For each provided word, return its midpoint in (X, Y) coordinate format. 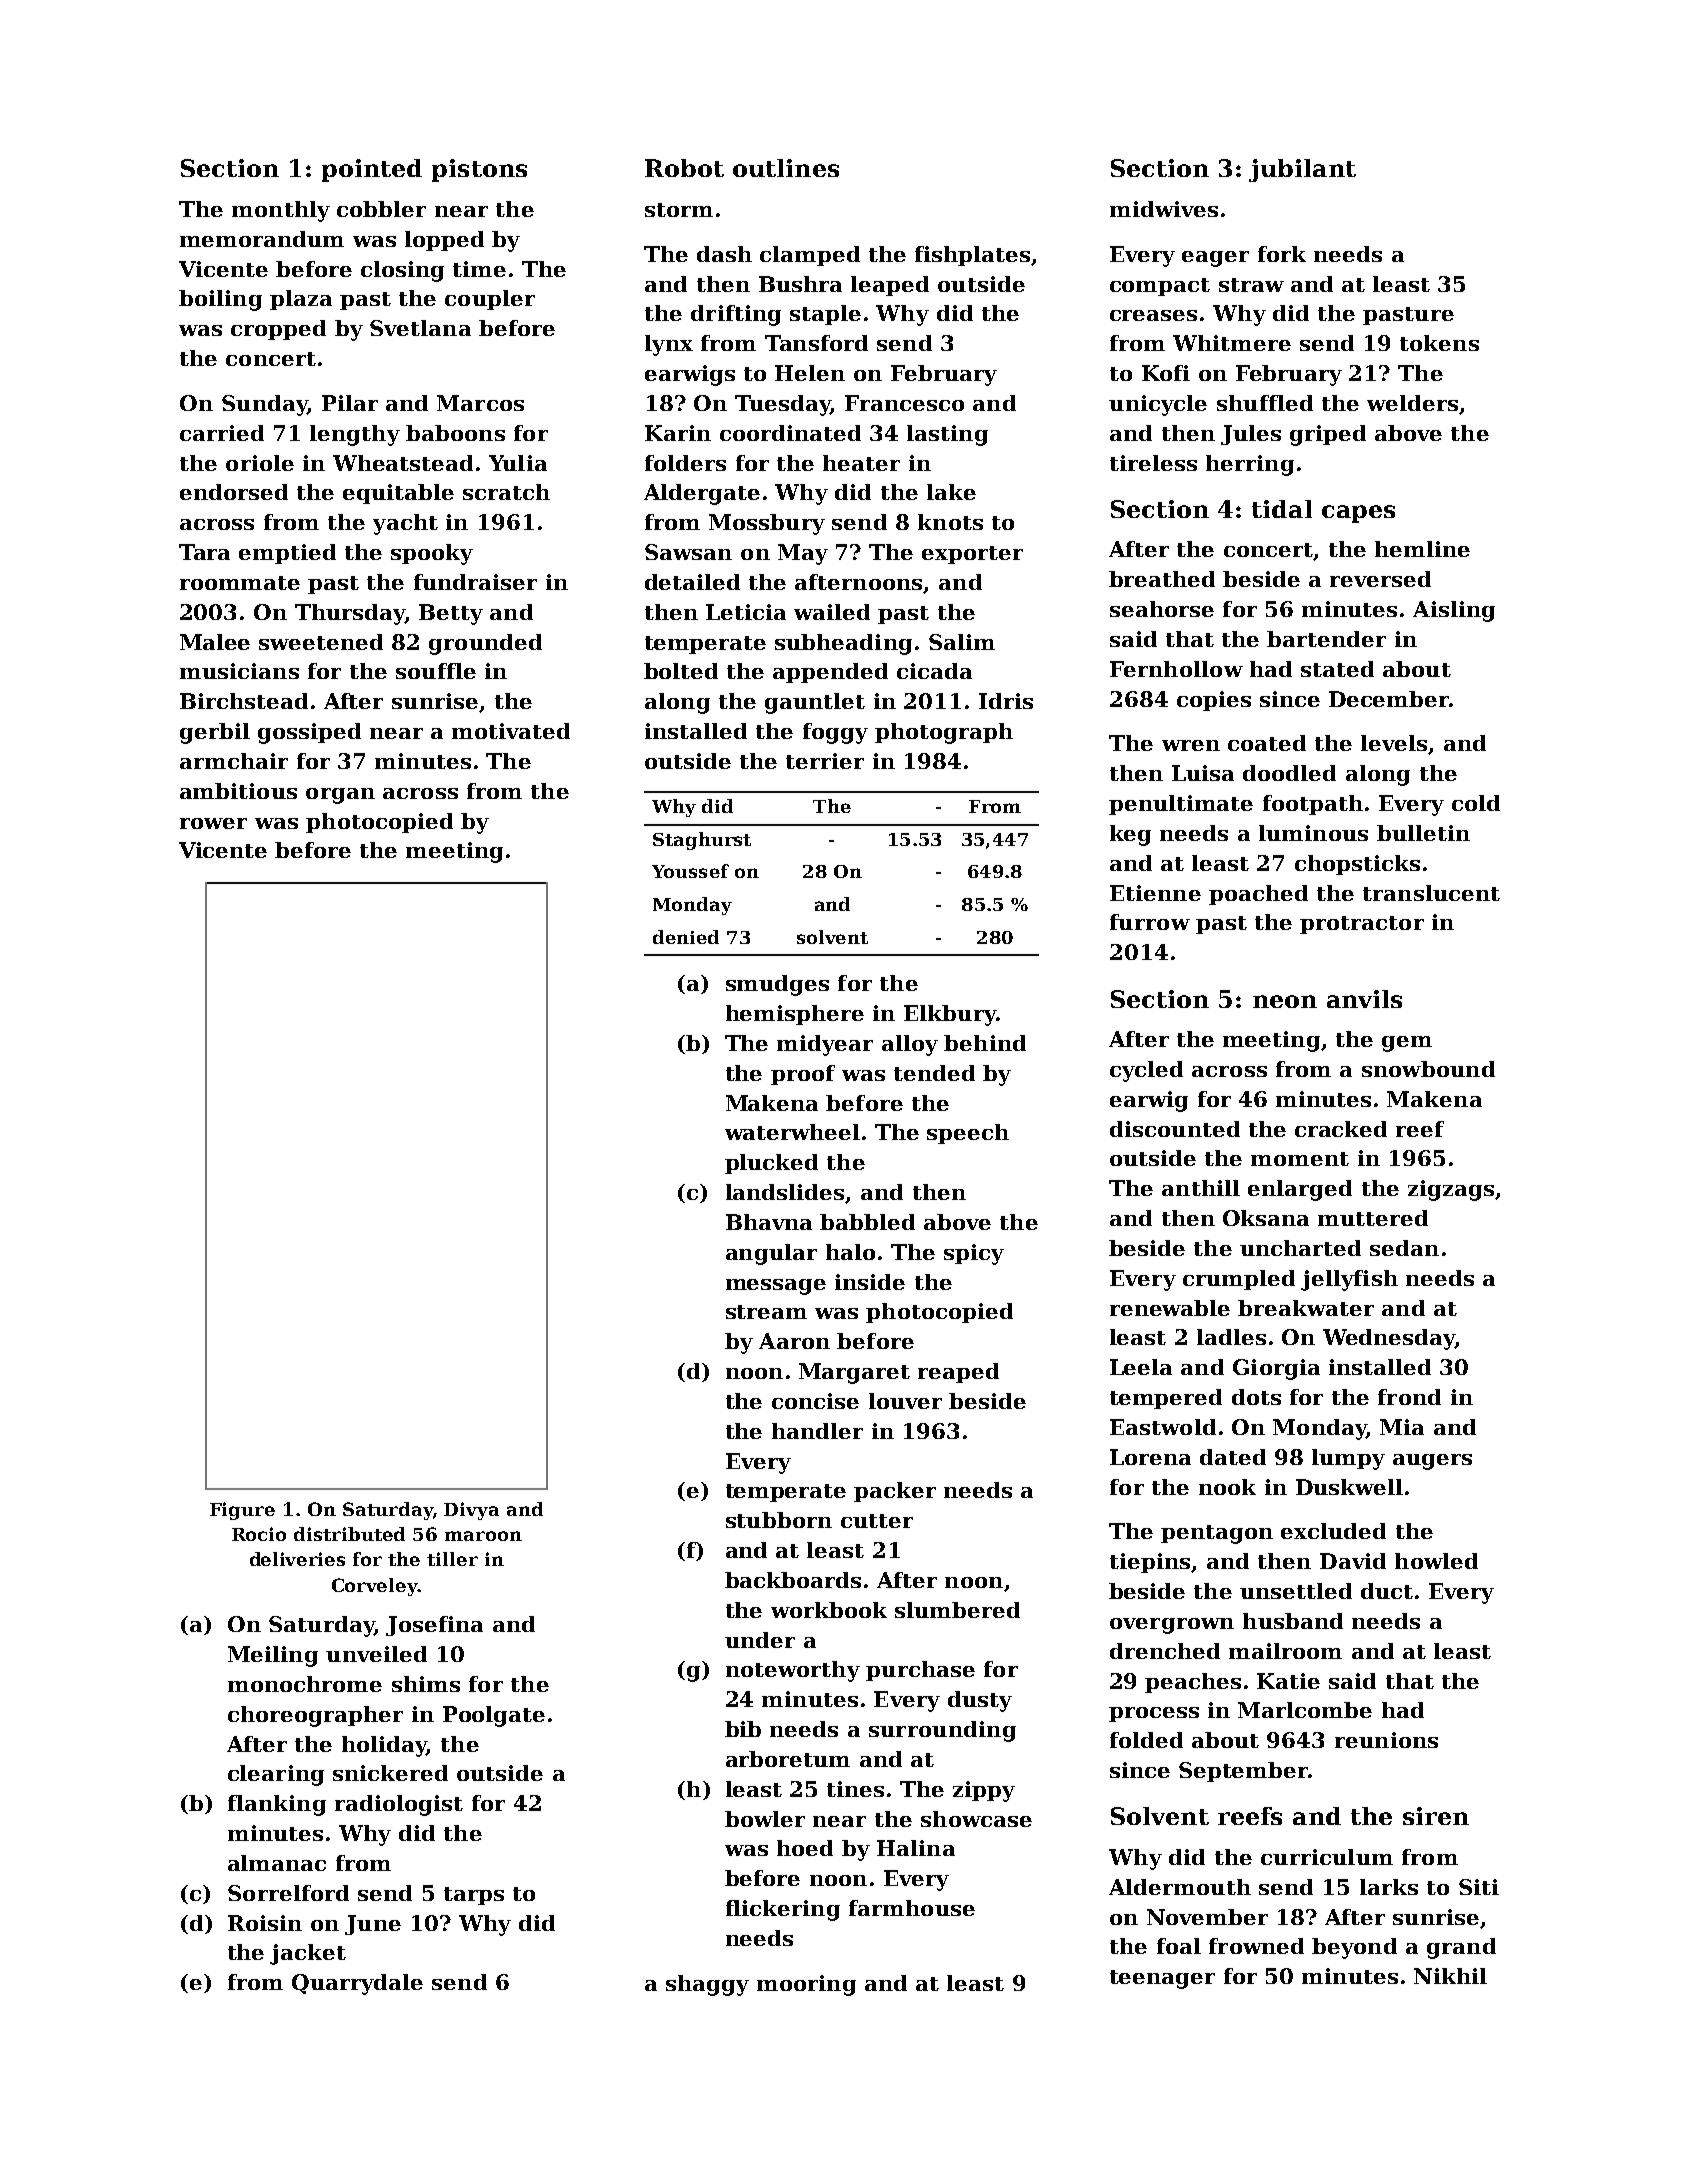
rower (213, 823)
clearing (276, 1775)
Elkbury (950, 1015)
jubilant (1302, 170)
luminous (1313, 833)
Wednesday (1389, 1339)
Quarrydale (357, 1984)
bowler (765, 1819)
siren (1436, 1816)
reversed (1380, 579)
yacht (405, 524)
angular (771, 1254)
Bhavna (769, 1222)
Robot (684, 168)
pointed (372, 170)
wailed (832, 612)
